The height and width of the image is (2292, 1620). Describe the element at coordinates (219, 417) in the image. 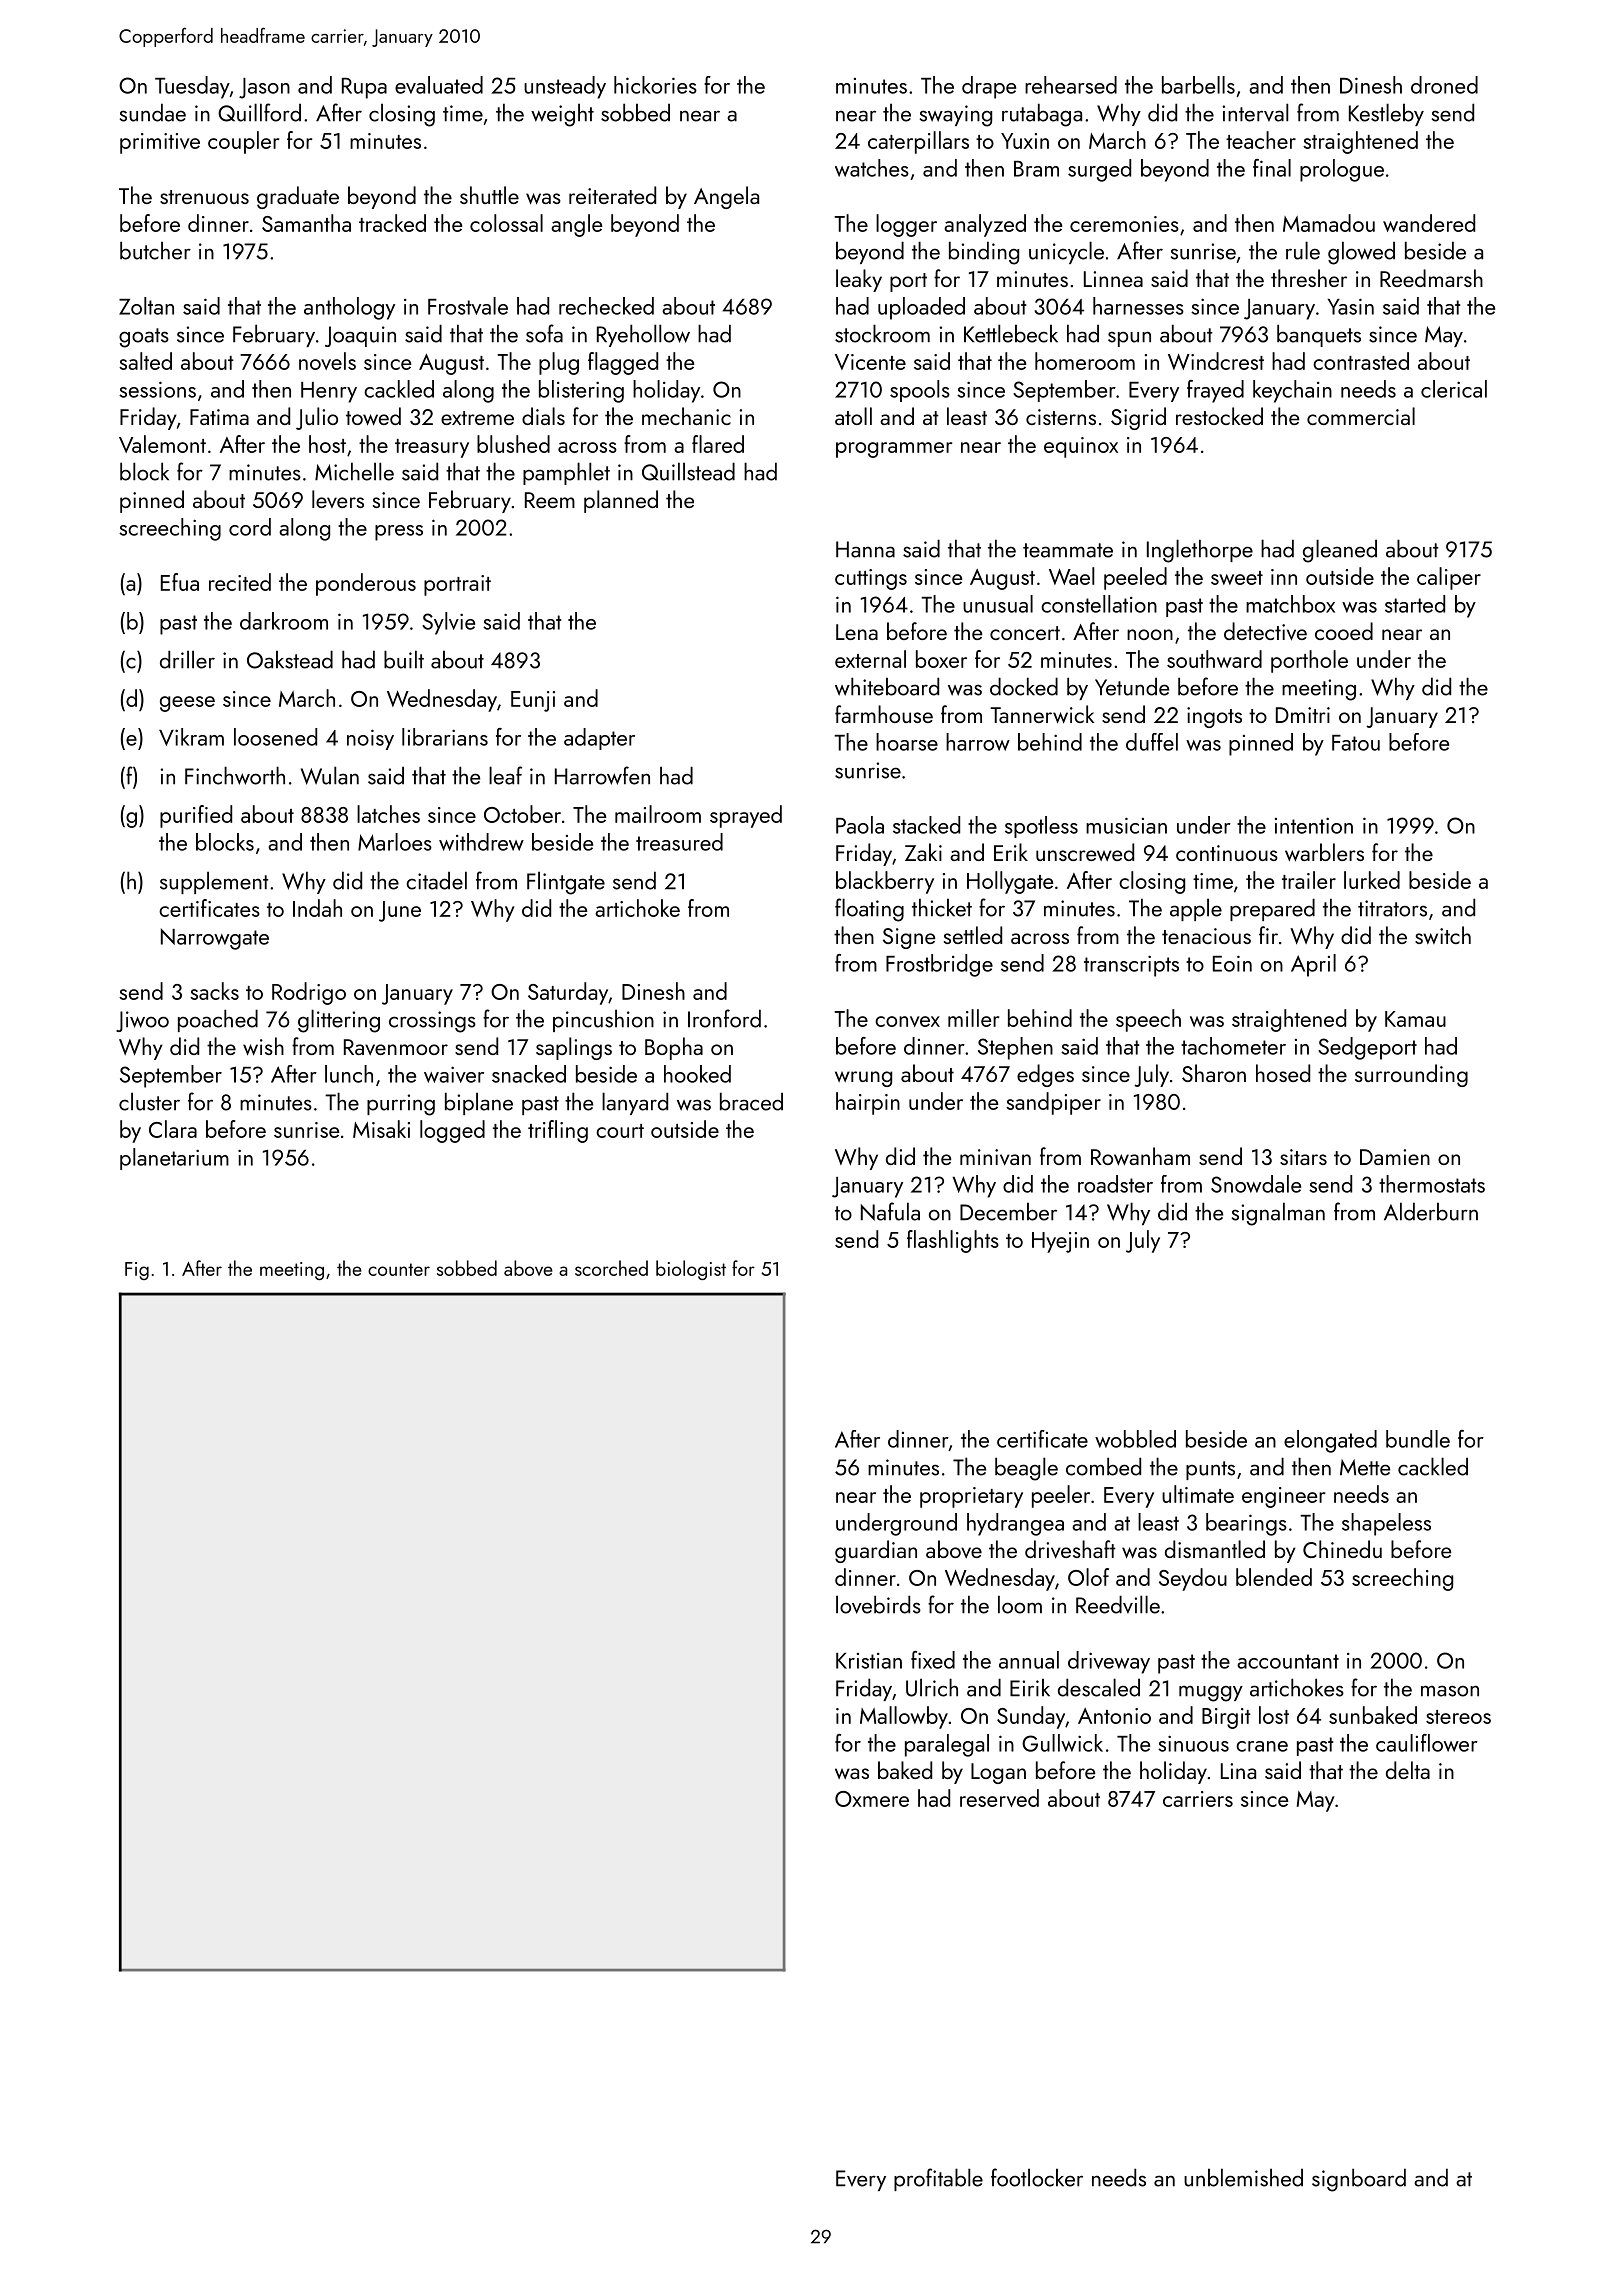

I see `Fatima` at that location.
